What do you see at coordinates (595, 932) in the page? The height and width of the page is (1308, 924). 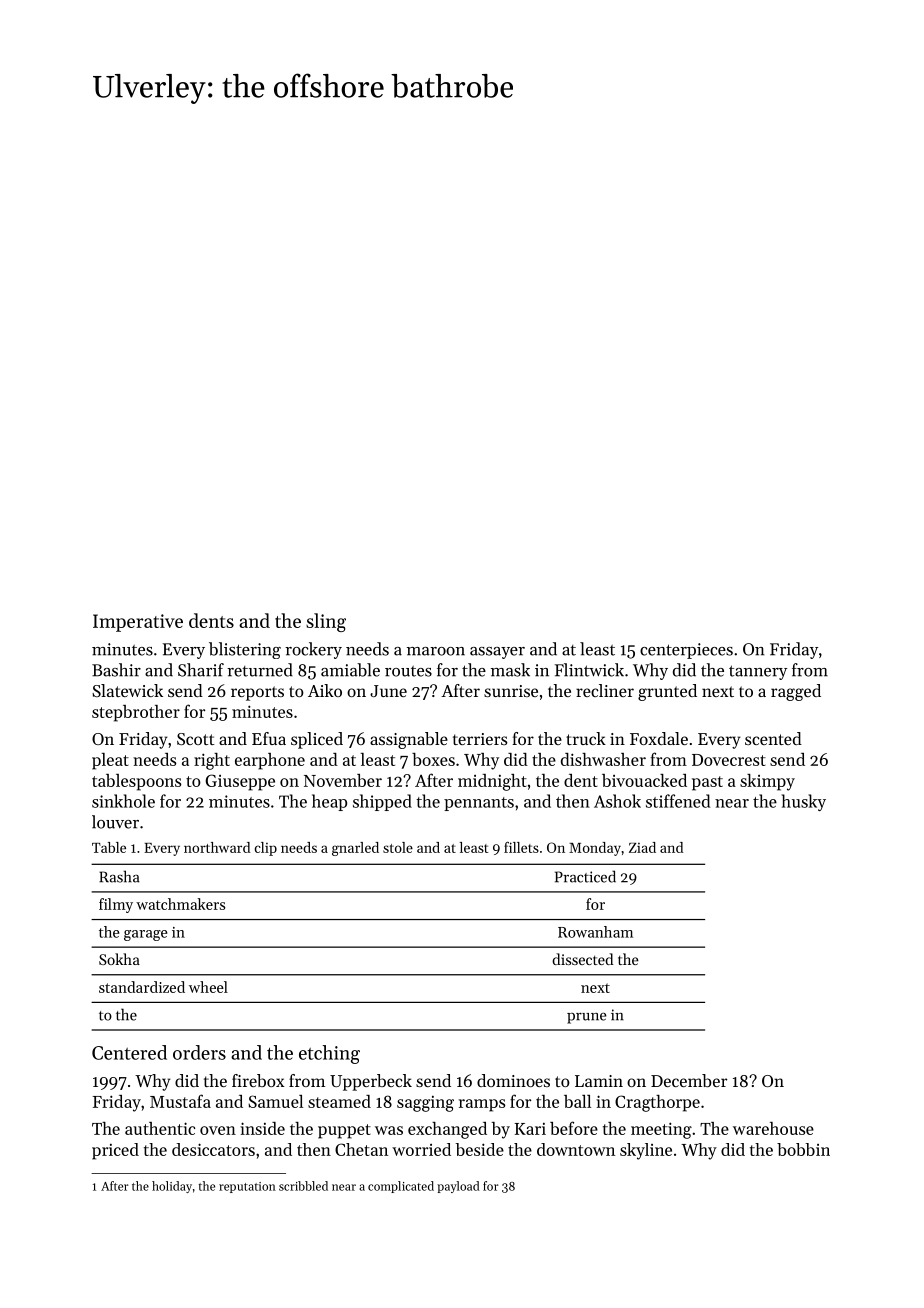 I see `Rowanham` at bounding box center [595, 932].
